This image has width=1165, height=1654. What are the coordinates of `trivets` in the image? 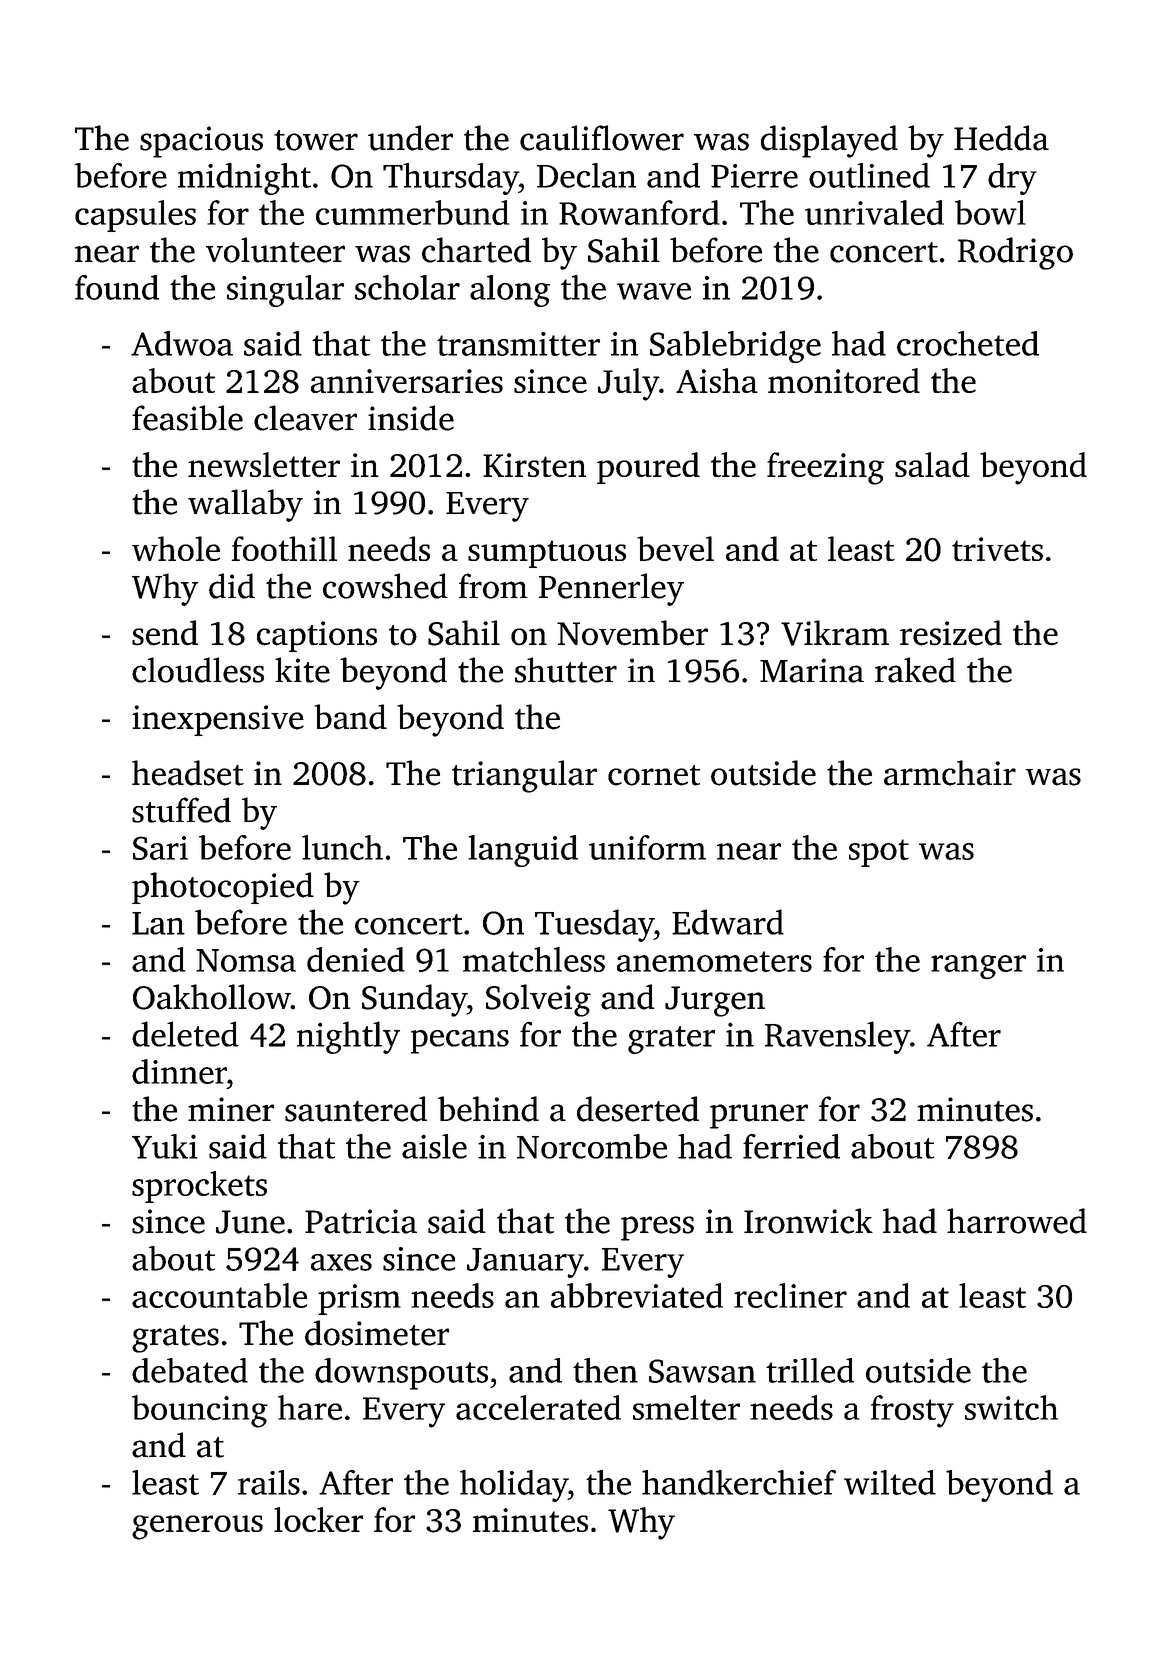 It's located at (997, 549).
